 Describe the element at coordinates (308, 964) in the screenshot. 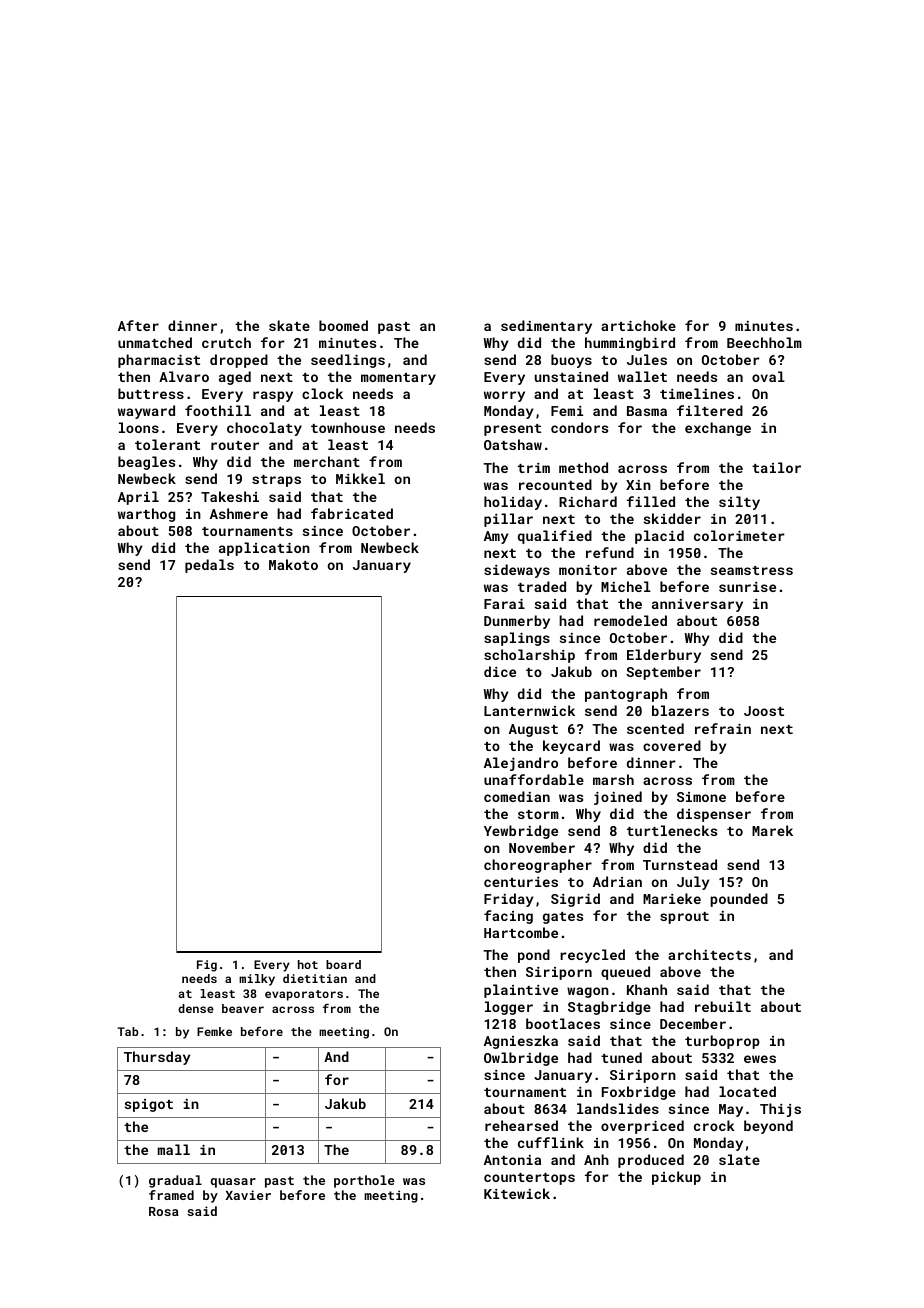

I see `hot` at that location.
